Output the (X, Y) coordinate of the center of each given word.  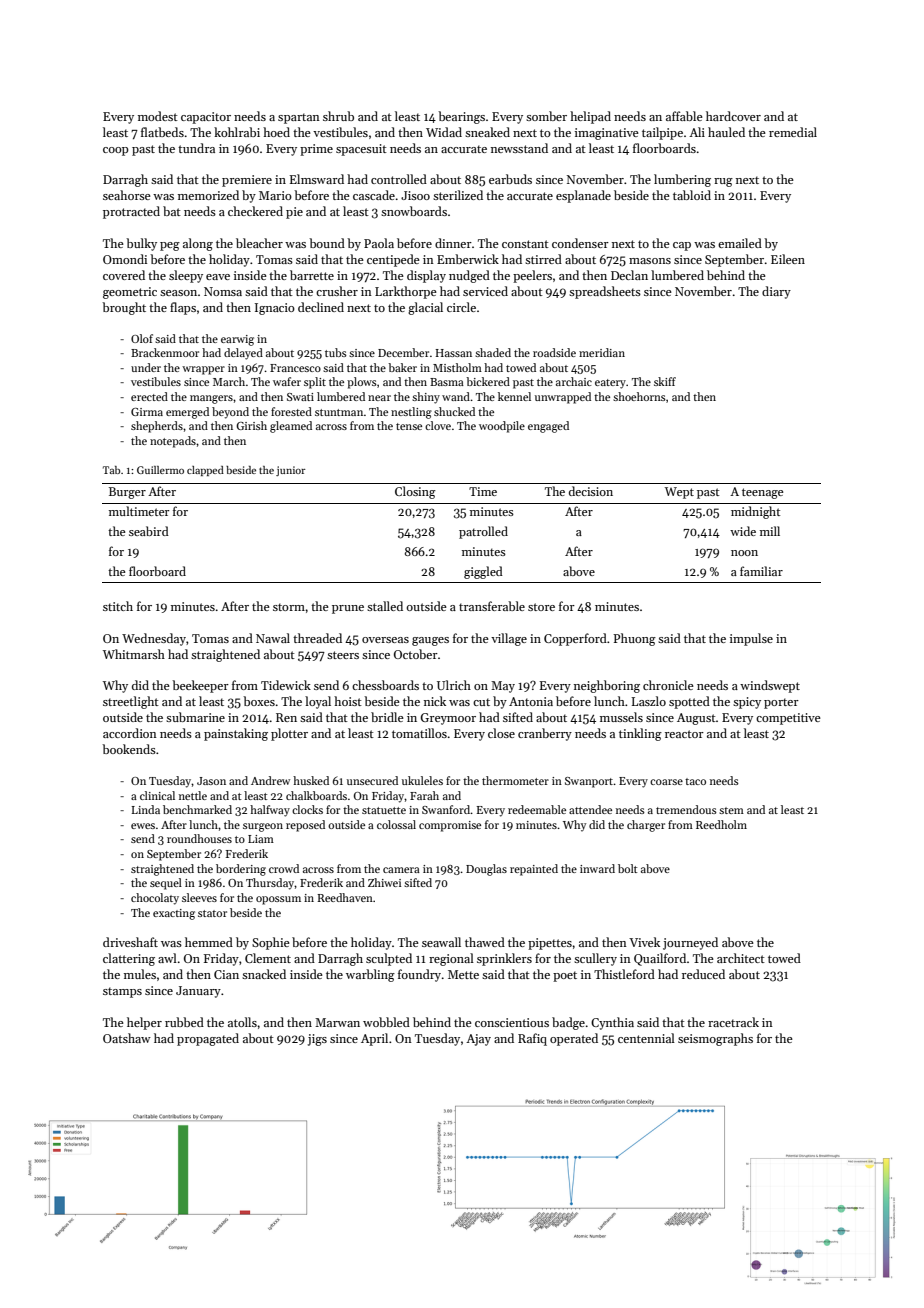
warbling (370, 975)
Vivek (644, 942)
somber (546, 116)
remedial (793, 132)
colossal (396, 824)
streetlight (131, 702)
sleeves (199, 897)
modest (158, 116)
